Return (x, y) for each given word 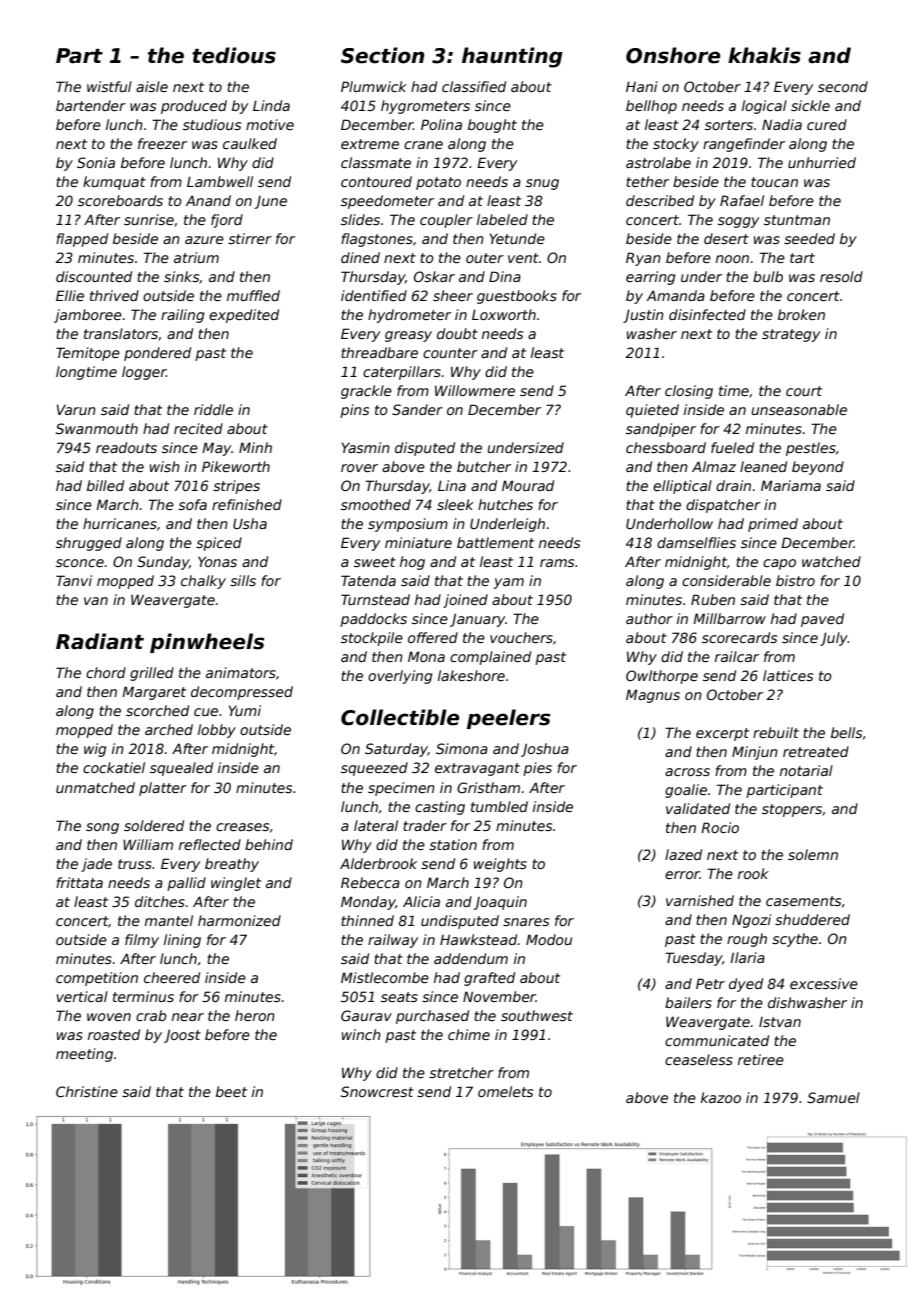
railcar (737, 656)
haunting (512, 57)
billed (105, 485)
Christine (87, 1091)
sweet (375, 562)
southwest (537, 1015)
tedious (234, 55)
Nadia (782, 124)
